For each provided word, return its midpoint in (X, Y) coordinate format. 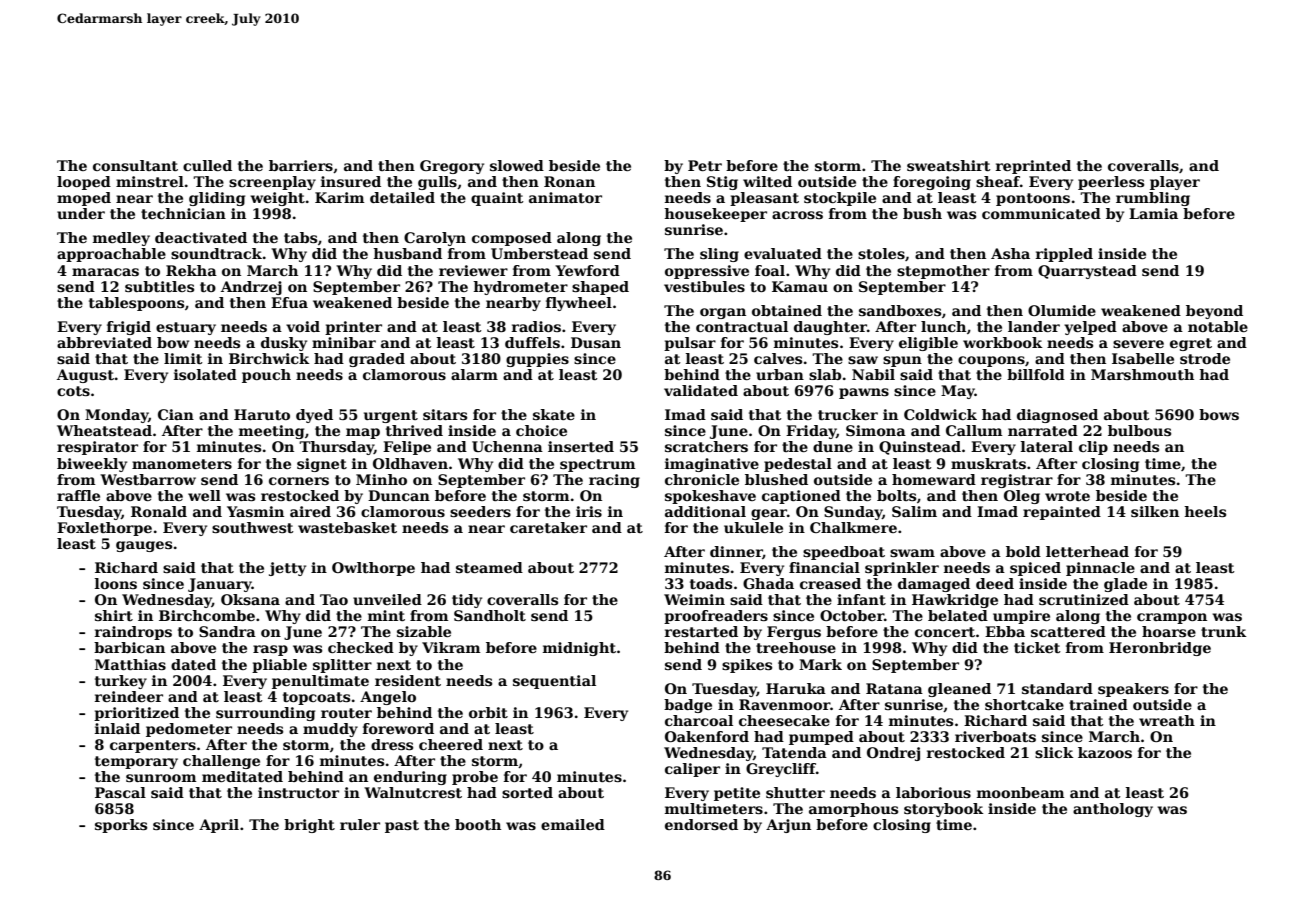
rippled (1064, 255)
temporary (136, 762)
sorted (527, 792)
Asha (1010, 253)
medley (121, 239)
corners (299, 481)
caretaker (548, 527)
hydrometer (520, 288)
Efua (289, 302)
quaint (497, 199)
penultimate (320, 682)
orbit (488, 712)
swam (912, 553)
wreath (1167, 720)
